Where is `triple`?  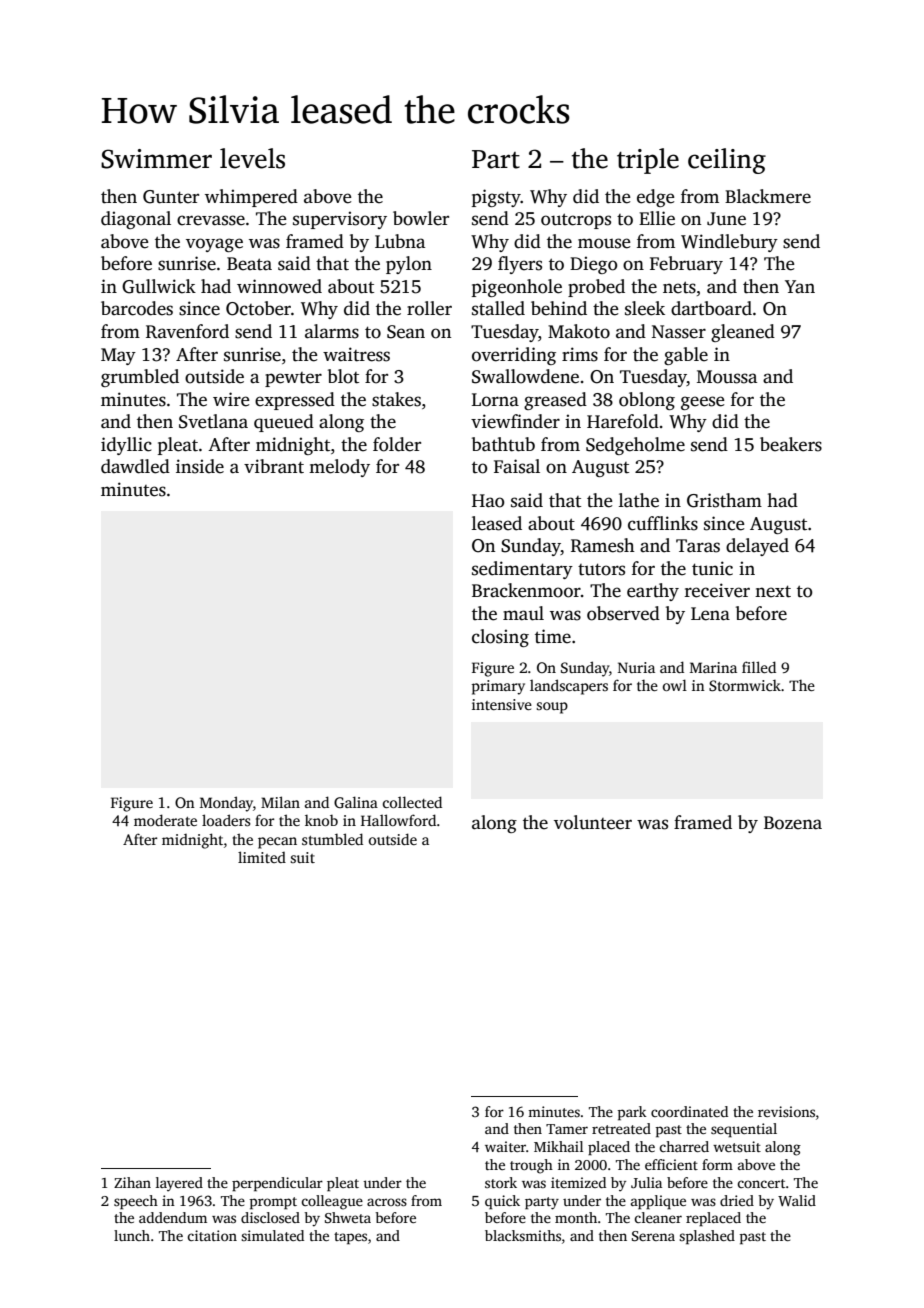
triple is located at coordinates (648, 161).
